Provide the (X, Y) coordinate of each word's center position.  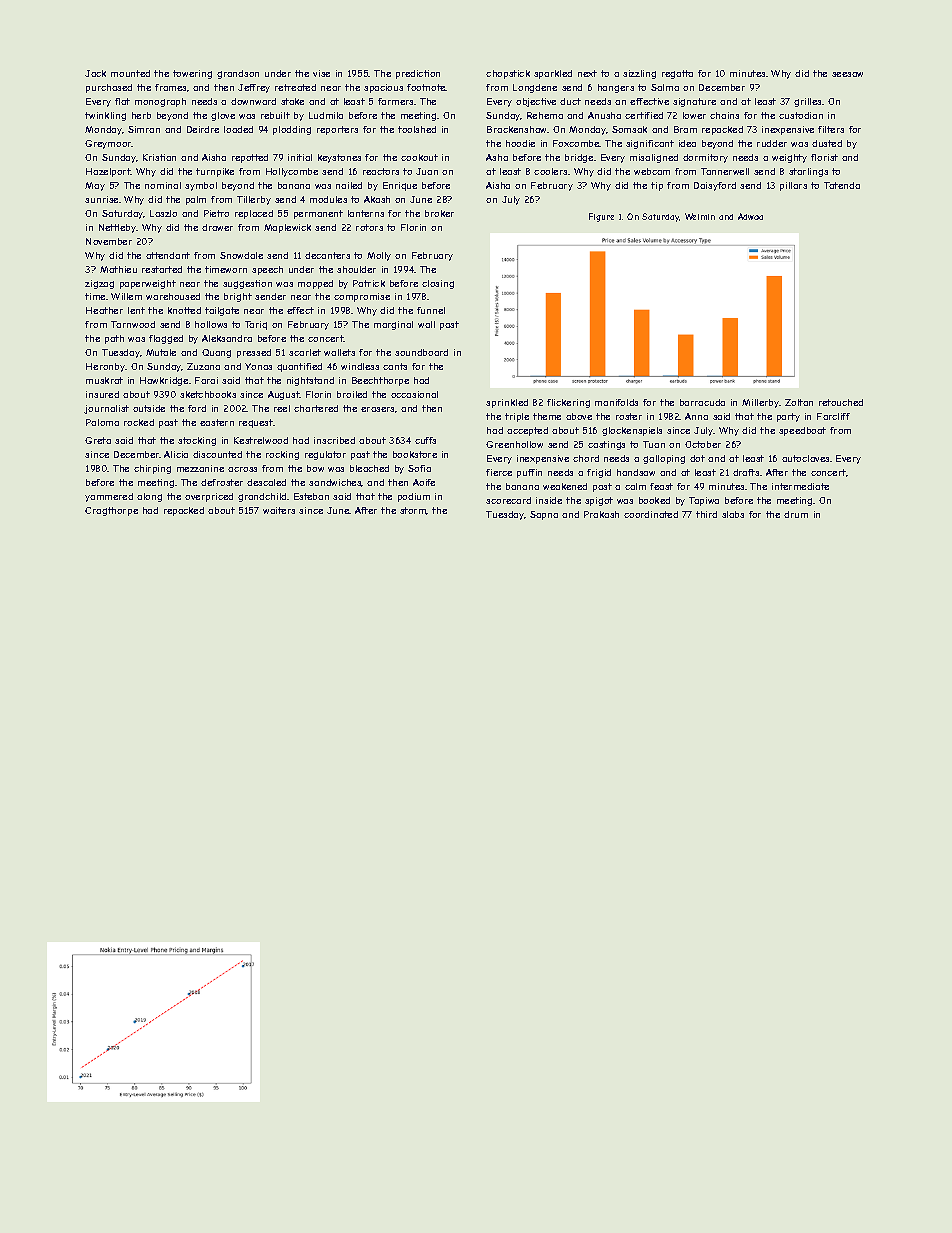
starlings (808, 172)
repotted (250, 158)
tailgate (222, 311)
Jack (95, 73)
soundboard (421, 352)
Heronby (106, 367)
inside (549, 500)
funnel (431, 310)
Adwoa (750, 216)
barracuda (702, 402)
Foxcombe (576, 143)
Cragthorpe (111, 511)
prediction (418, 74)
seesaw (847, 74)
